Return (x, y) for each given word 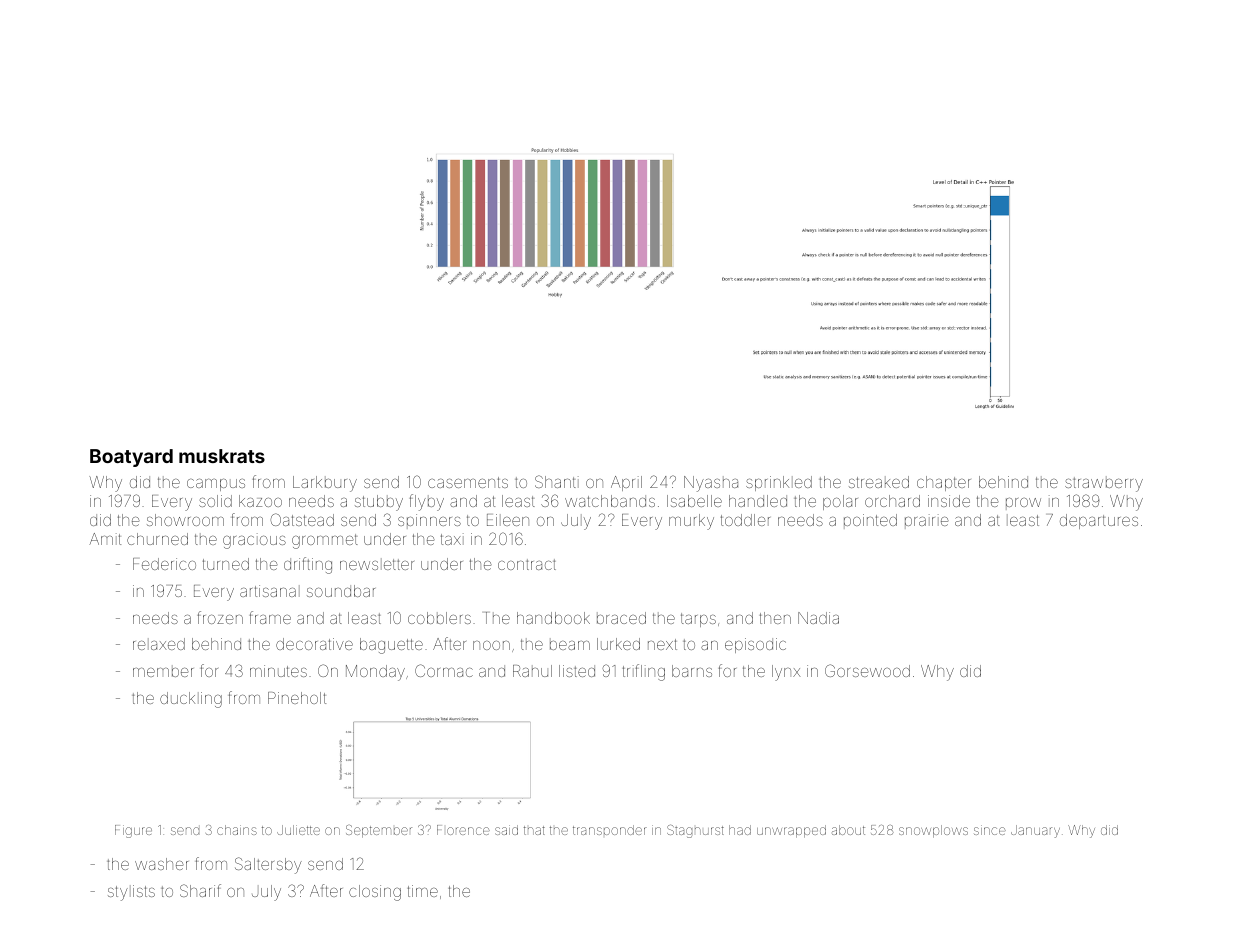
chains (237, 830)
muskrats (222, 456)
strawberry (1104, 484)
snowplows (933, 831)
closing (375, 893)
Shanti (557, 481)
